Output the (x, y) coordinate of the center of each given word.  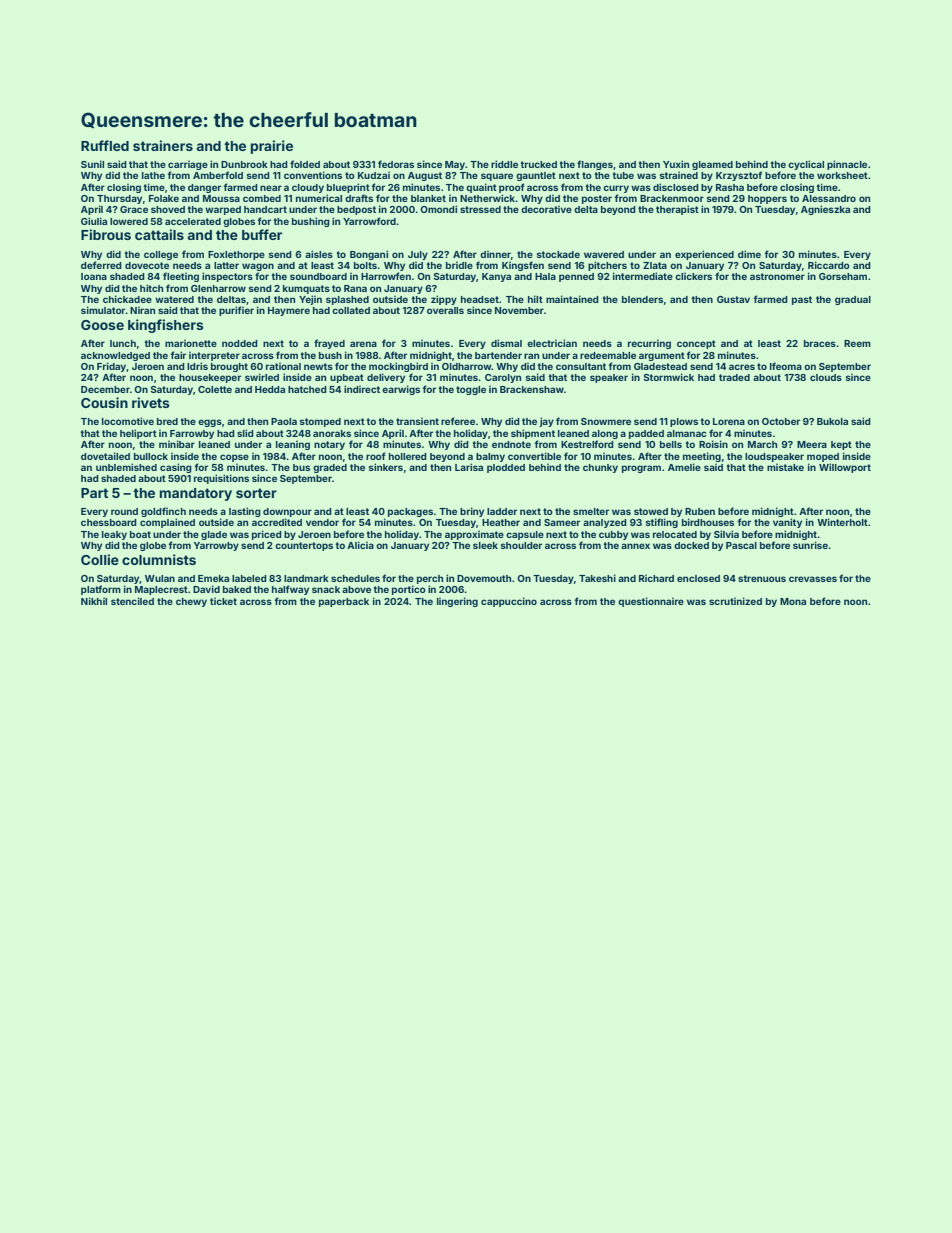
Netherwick (487, 198)
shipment (533, 434)
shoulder (521, 545)
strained (679, 175)
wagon (258, 267)
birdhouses (708, 522)
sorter (256, 493)
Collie (100, 559)
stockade (558, 254)
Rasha (730, 187)
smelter (591, 511)
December (105, 389)
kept (841, 445)
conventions (313, 175)
